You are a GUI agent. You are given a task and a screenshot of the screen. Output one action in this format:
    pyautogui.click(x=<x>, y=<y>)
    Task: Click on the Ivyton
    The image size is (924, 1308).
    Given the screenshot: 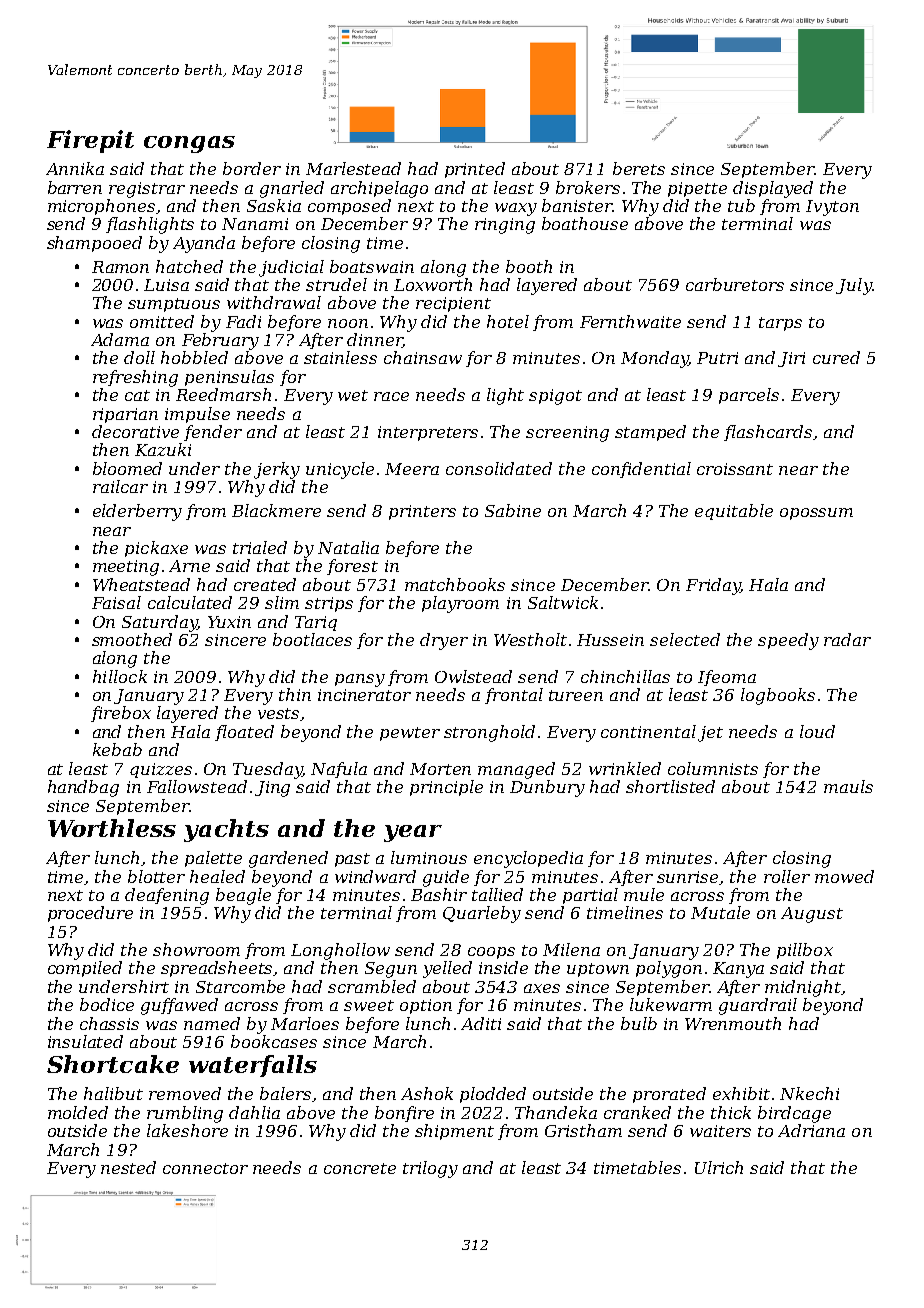 What is the action you would take?
    pyautogui.click(x=832, y=208)
